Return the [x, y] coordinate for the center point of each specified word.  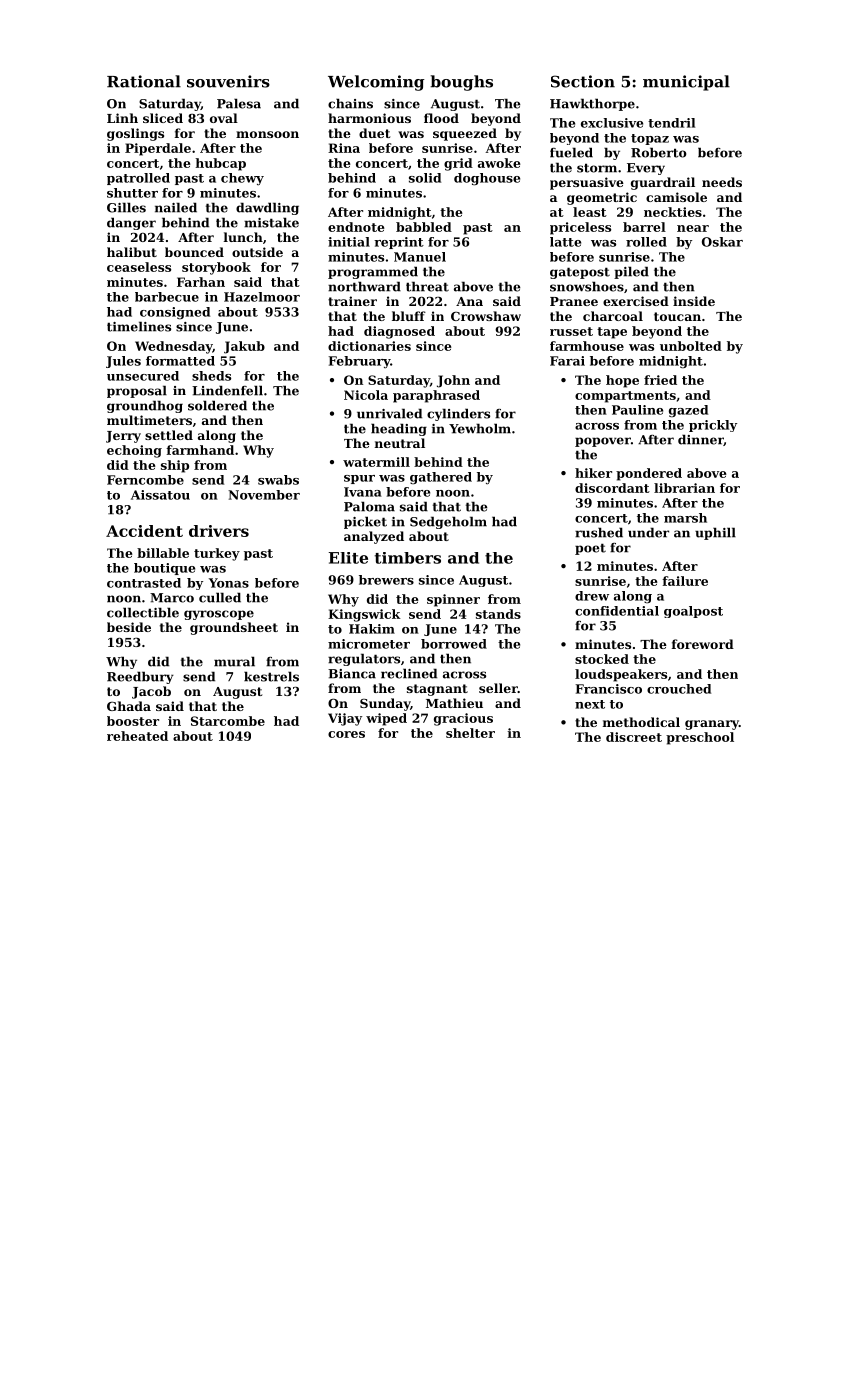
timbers [408, 558]
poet [590, 549]
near [693, 228]
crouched [679, 689]
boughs [461, 83]
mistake [271, 222]
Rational [144, 81]
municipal [686, 83]
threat [427, 286]
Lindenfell [227, 390]
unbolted [691, 346]
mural [234, 661]
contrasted [144, 583]
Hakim [372, 629]
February [359, 362]
